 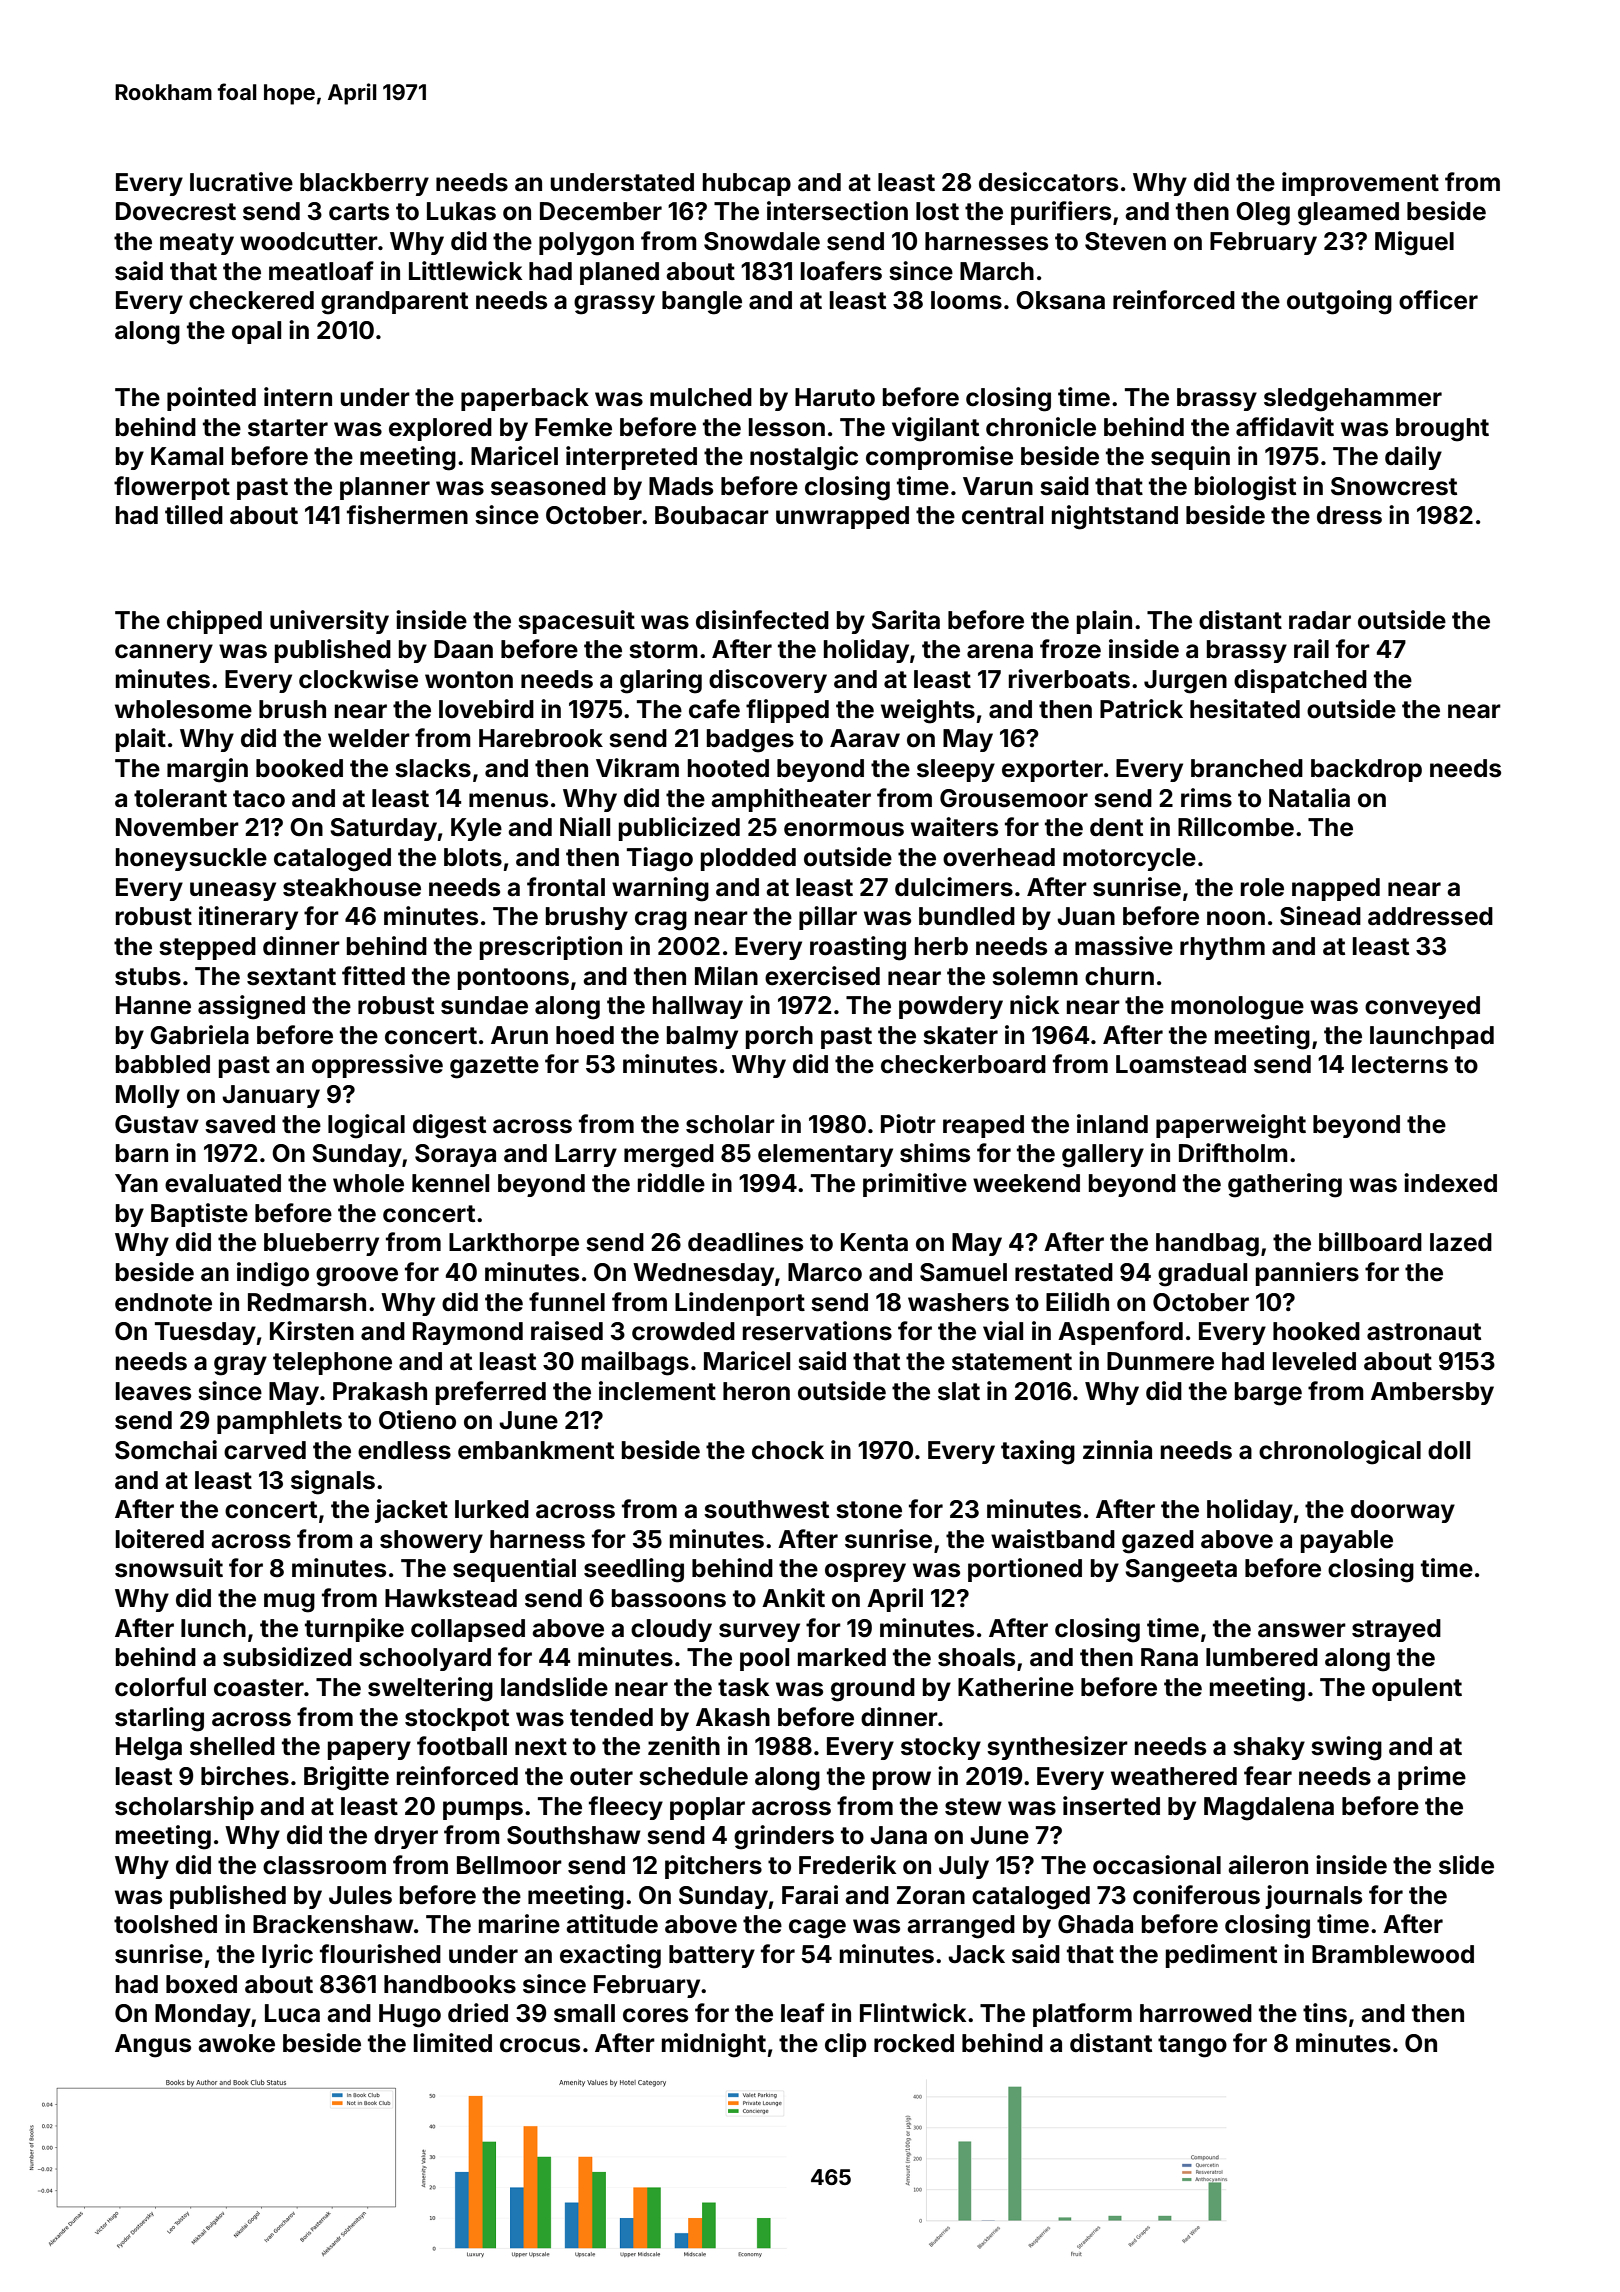 I want to click on Rana, so click(x=1169, y=1657).
